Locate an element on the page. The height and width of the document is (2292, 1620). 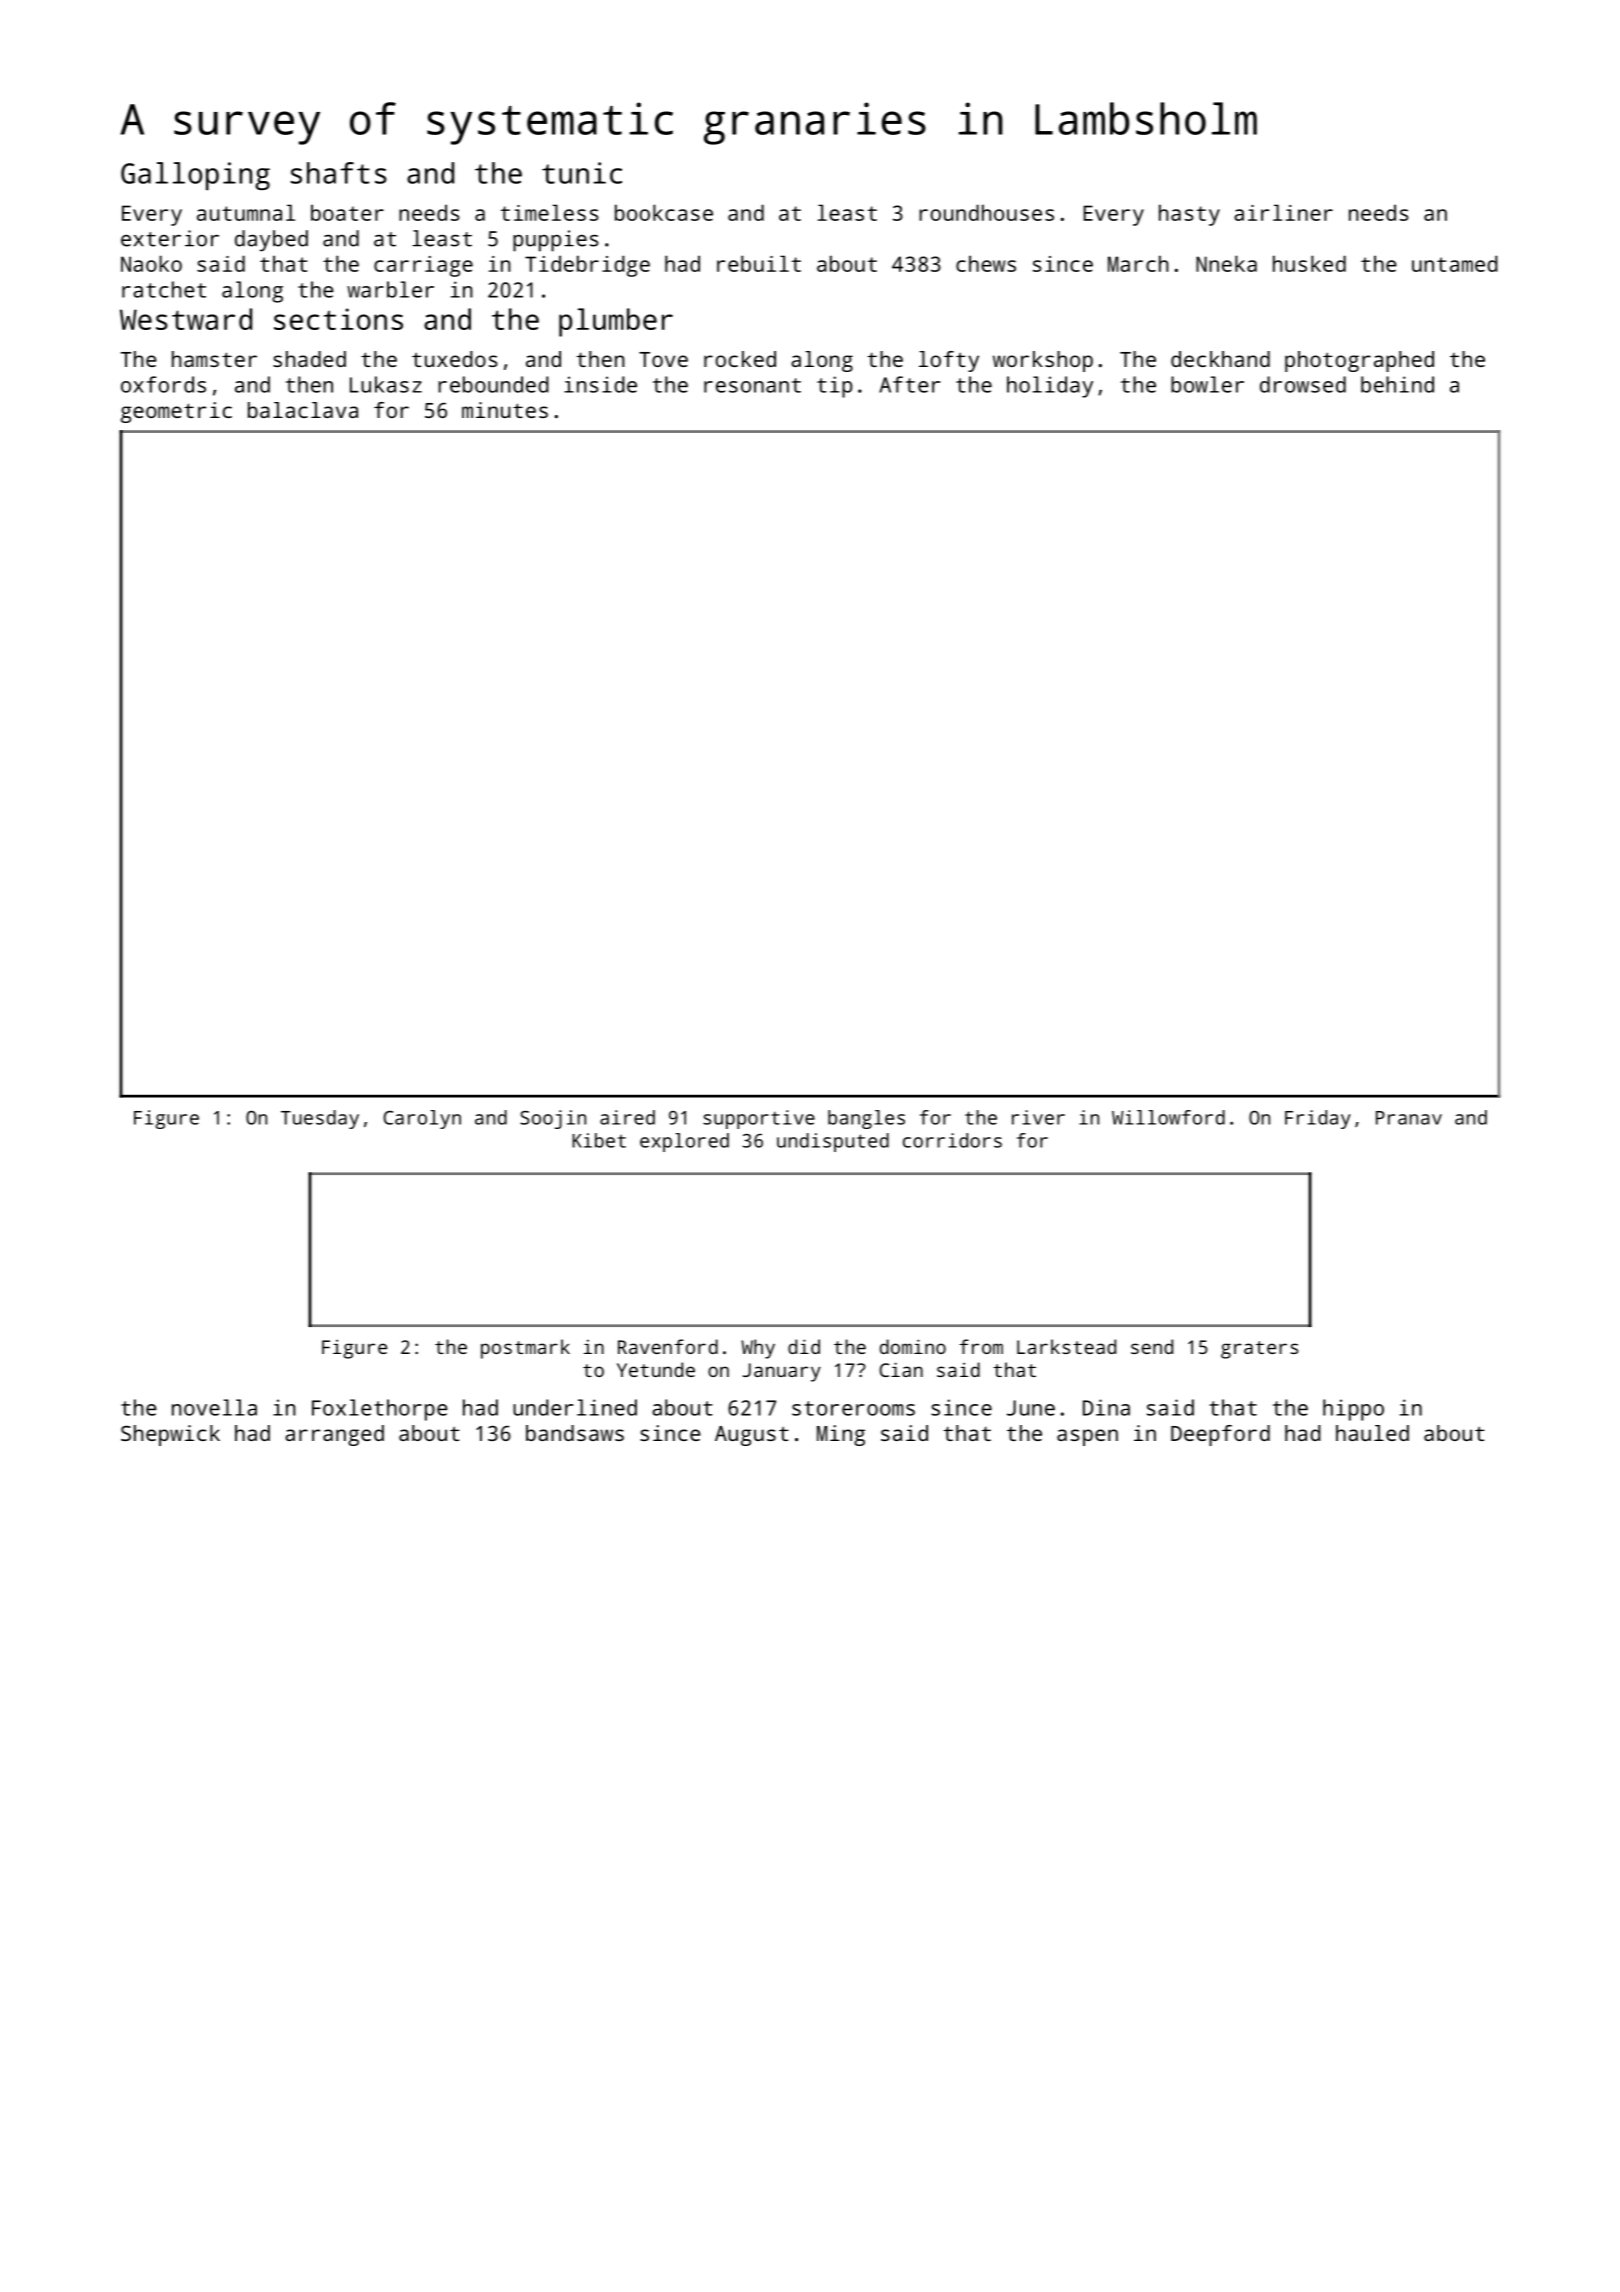
Shepwick is located at coordinates (170, 1435).
